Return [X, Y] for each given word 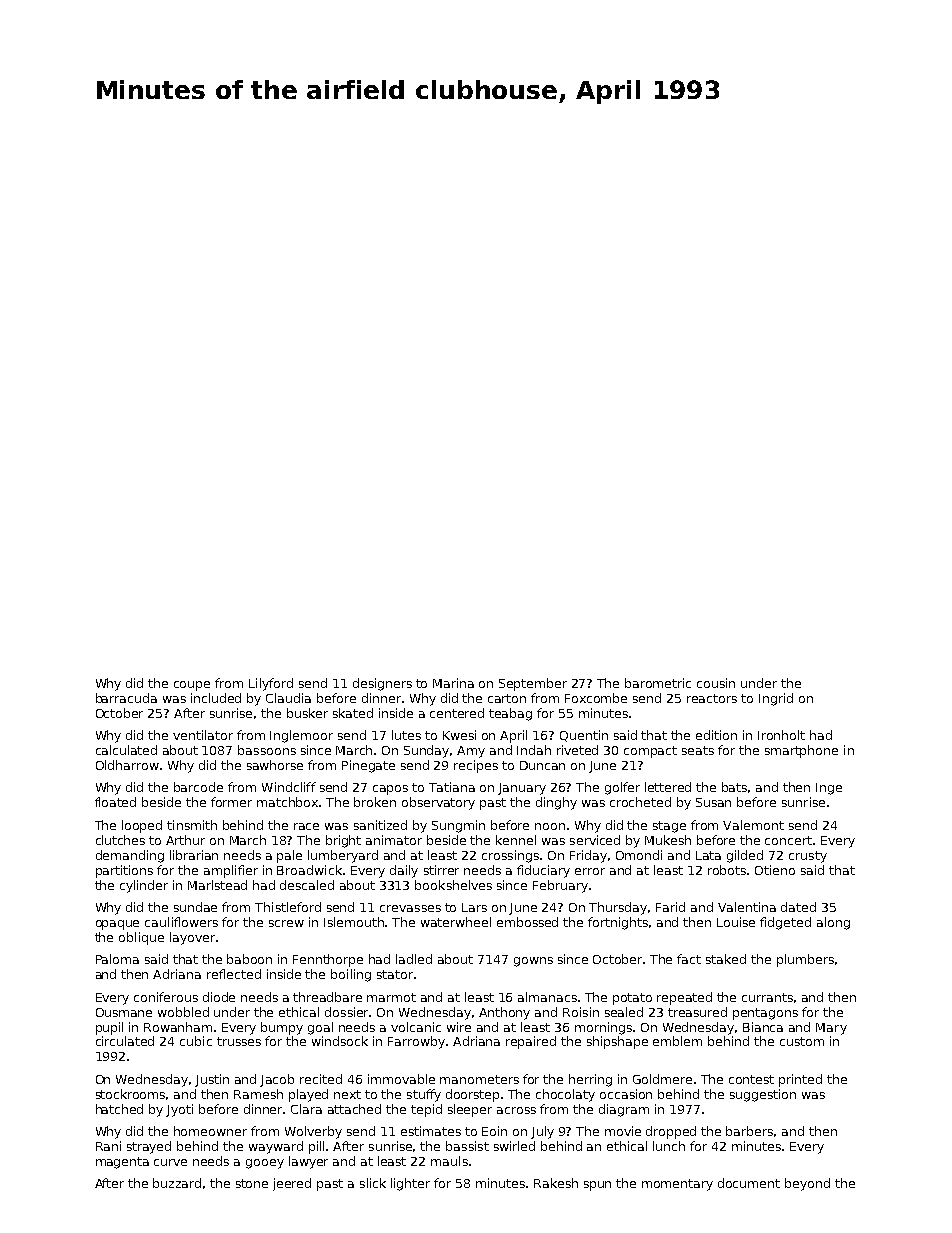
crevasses [410, 908]
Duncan [542, 765]
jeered [292, 1184]
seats [698, 750]
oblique [141, 938]
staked [726, 959]
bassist [467, 1146]
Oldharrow [127, 765]
